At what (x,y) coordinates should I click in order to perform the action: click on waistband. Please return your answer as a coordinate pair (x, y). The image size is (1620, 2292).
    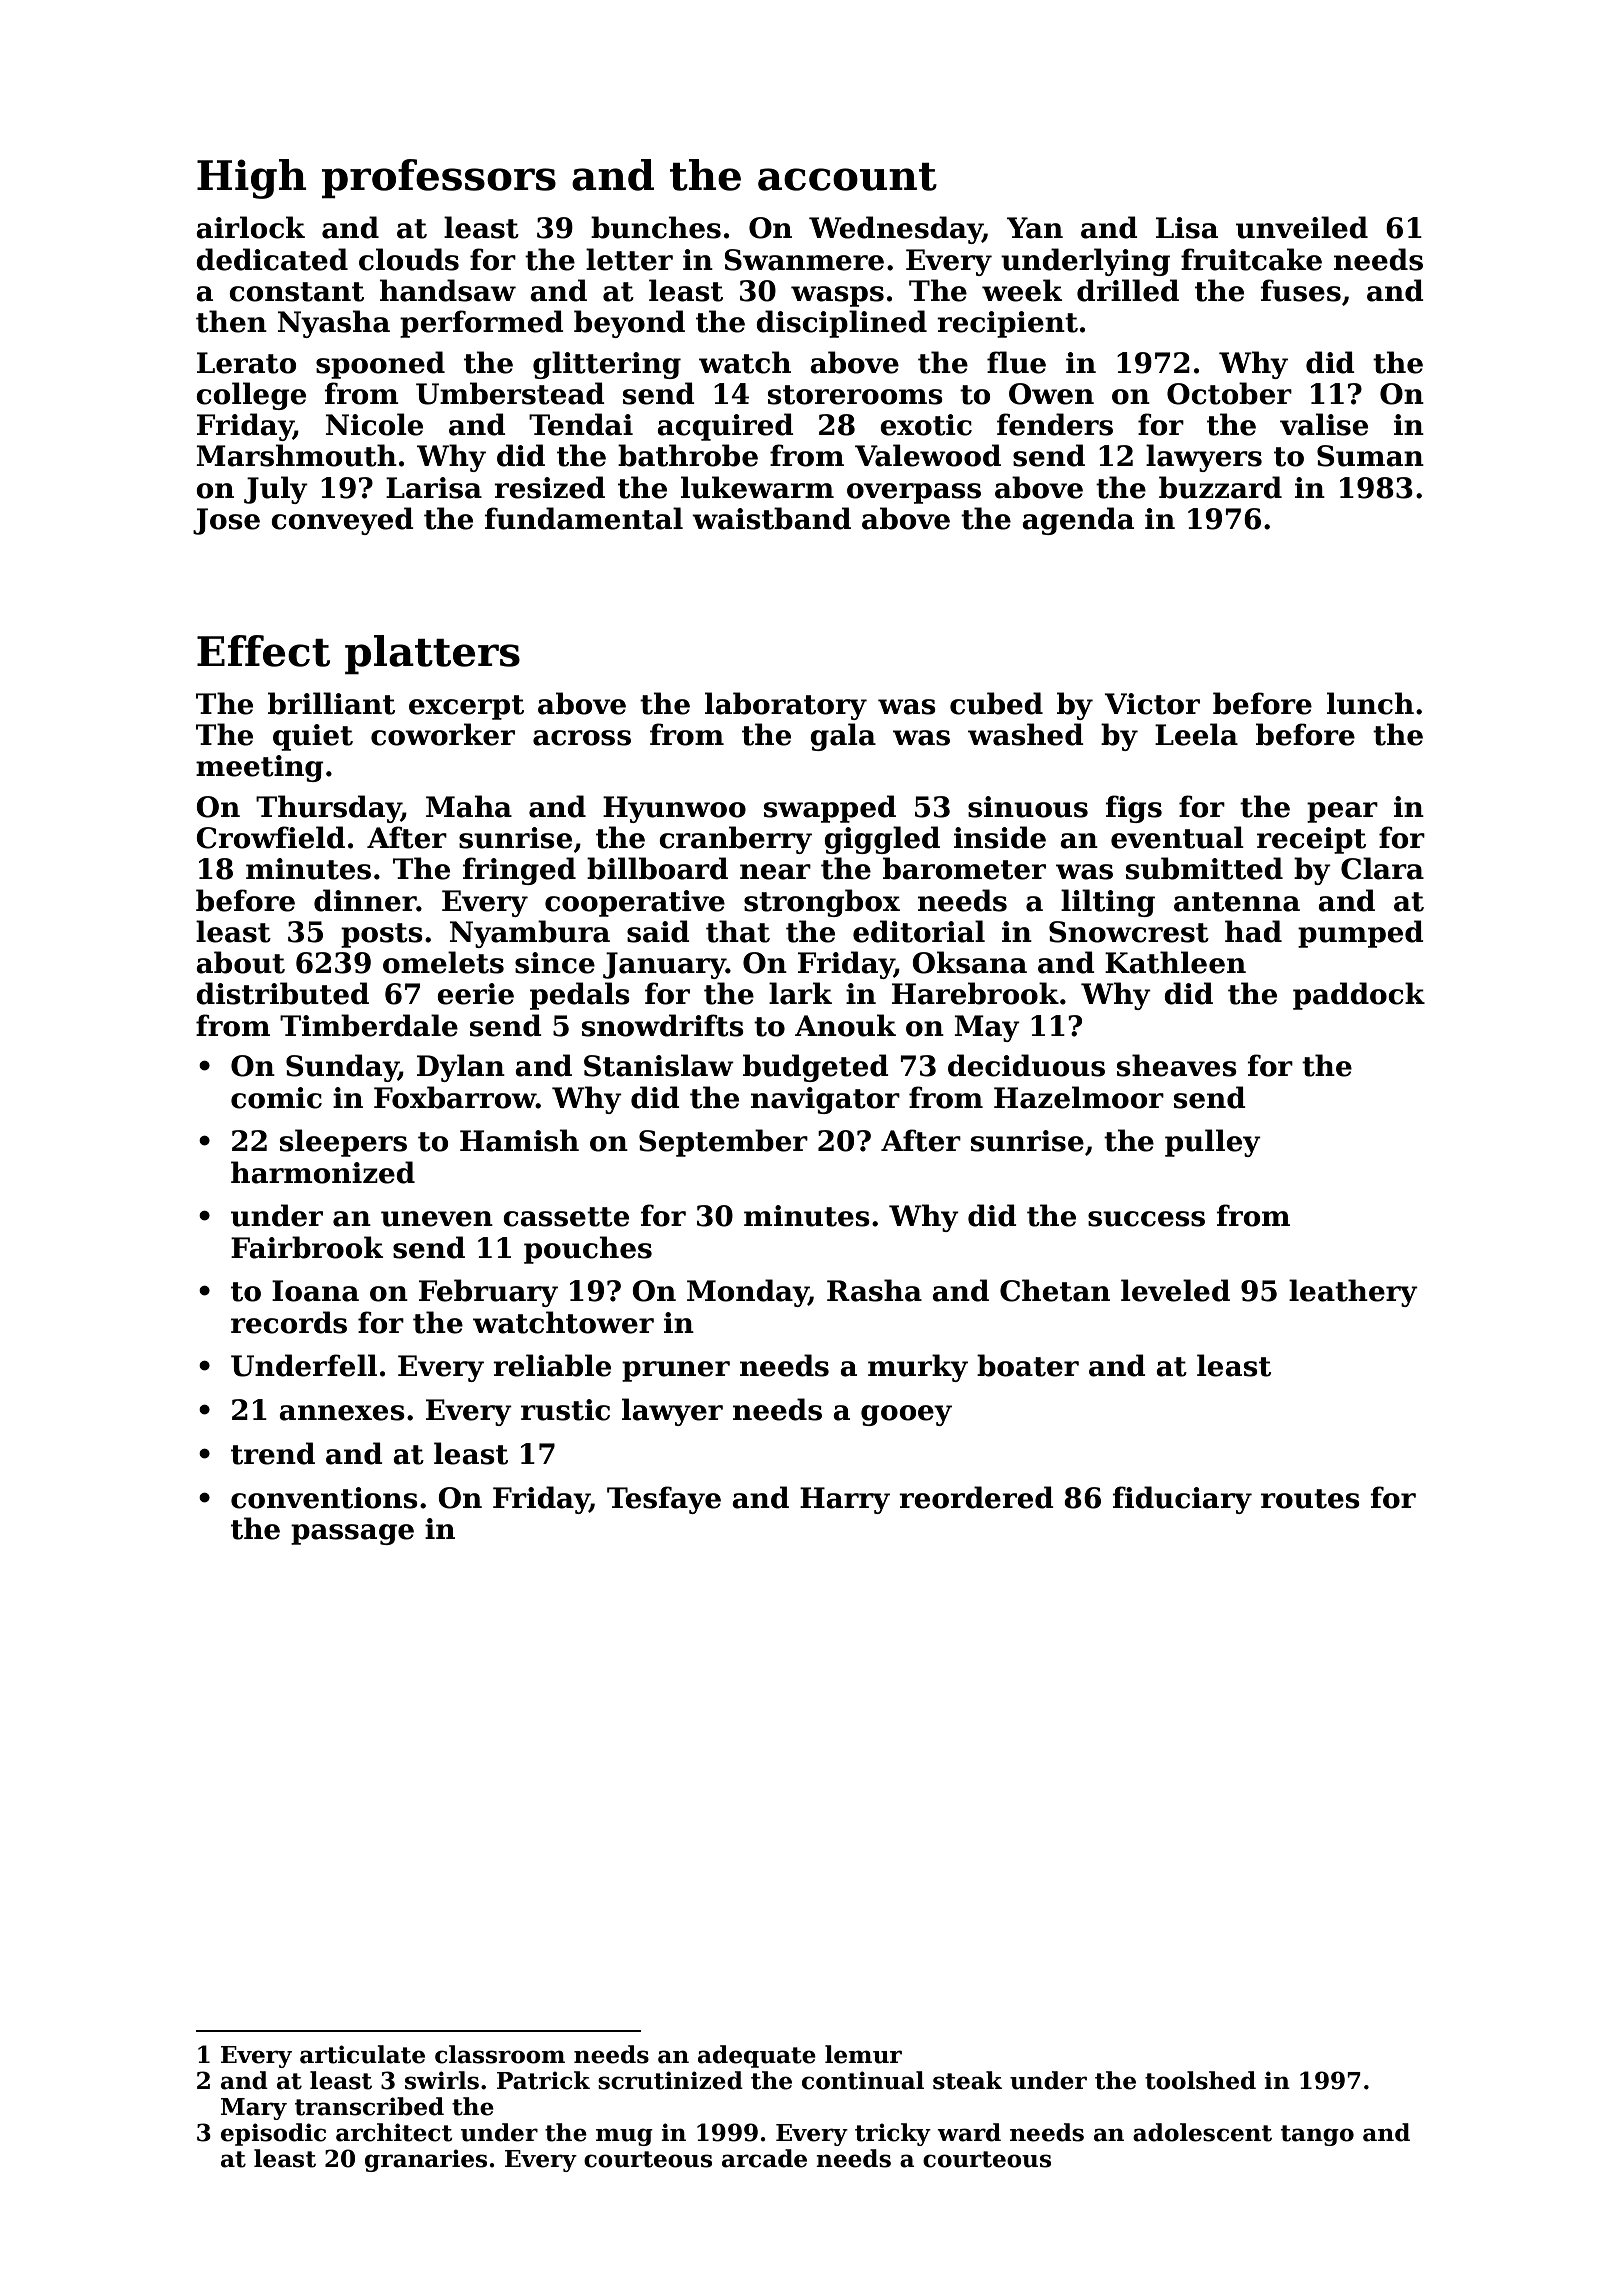
    Looking at the image, I should click on (771, 518).
